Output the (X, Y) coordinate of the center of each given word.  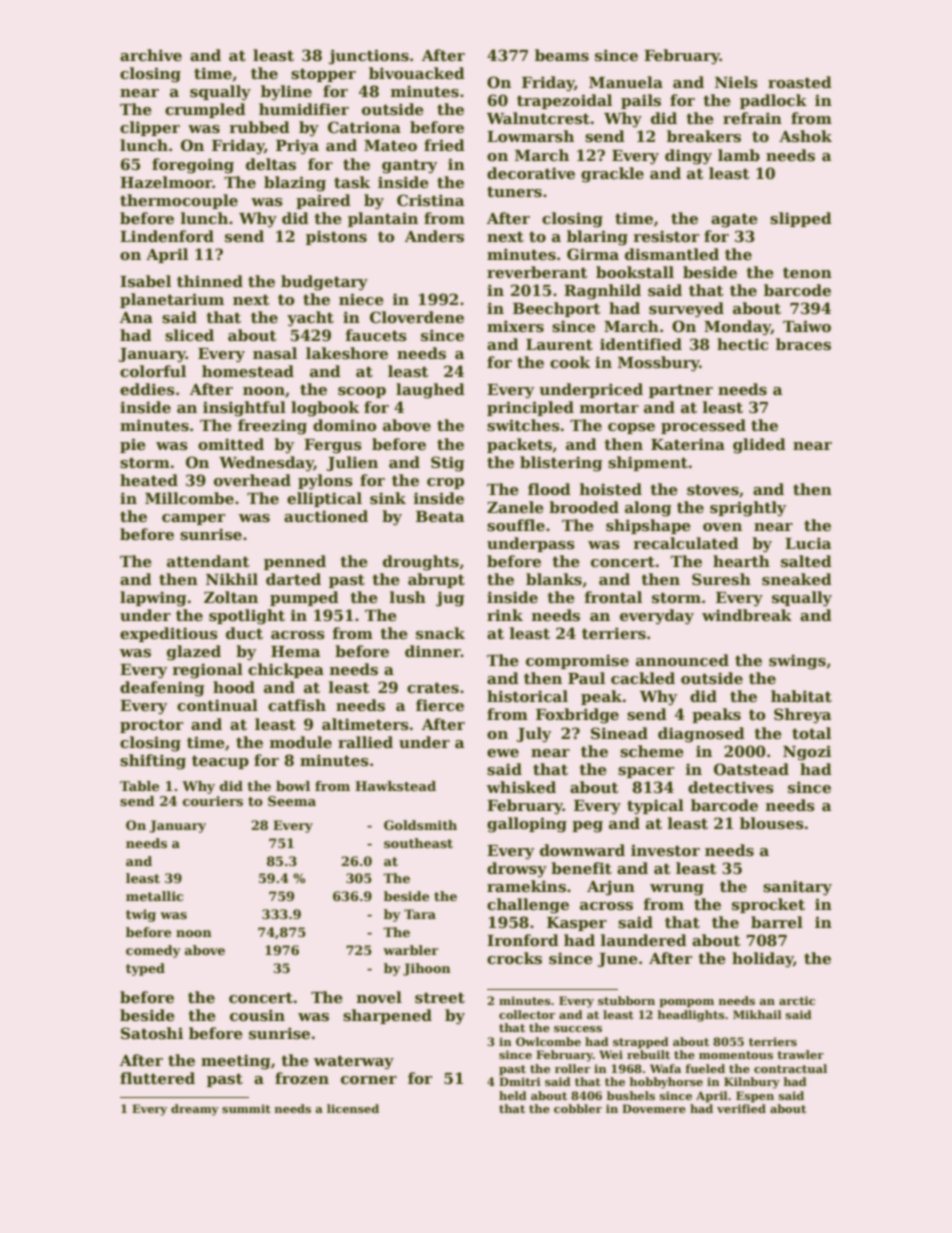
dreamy (195, 1110)
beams (562, 55)
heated (149, 480)
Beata (440, 516)
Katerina (688, 444)
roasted (800, 82)
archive (151, 55)
